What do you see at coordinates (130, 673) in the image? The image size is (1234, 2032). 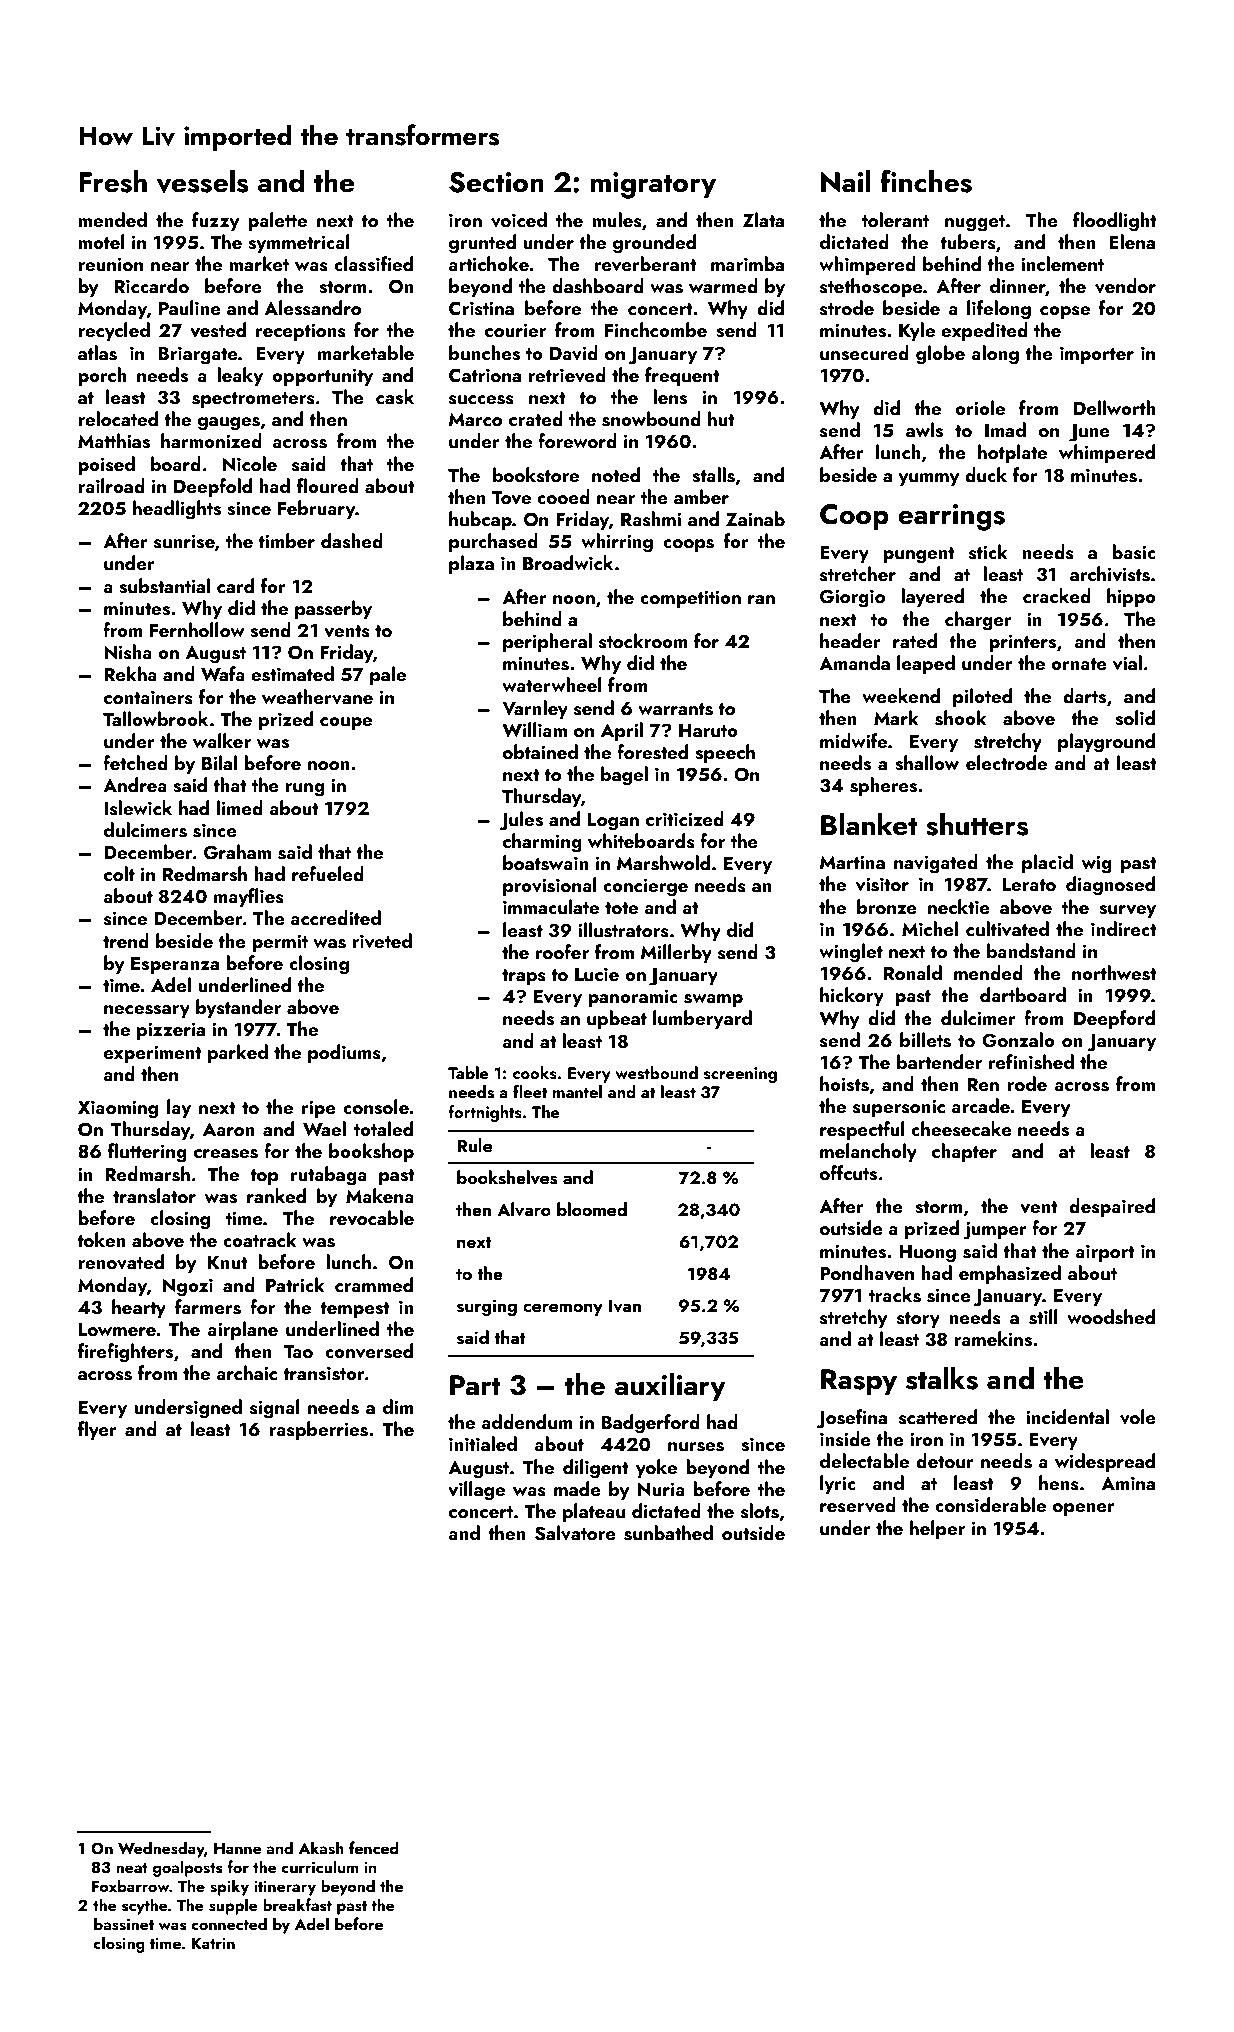 I see `Rekha` at bounding box center [130, 673].
